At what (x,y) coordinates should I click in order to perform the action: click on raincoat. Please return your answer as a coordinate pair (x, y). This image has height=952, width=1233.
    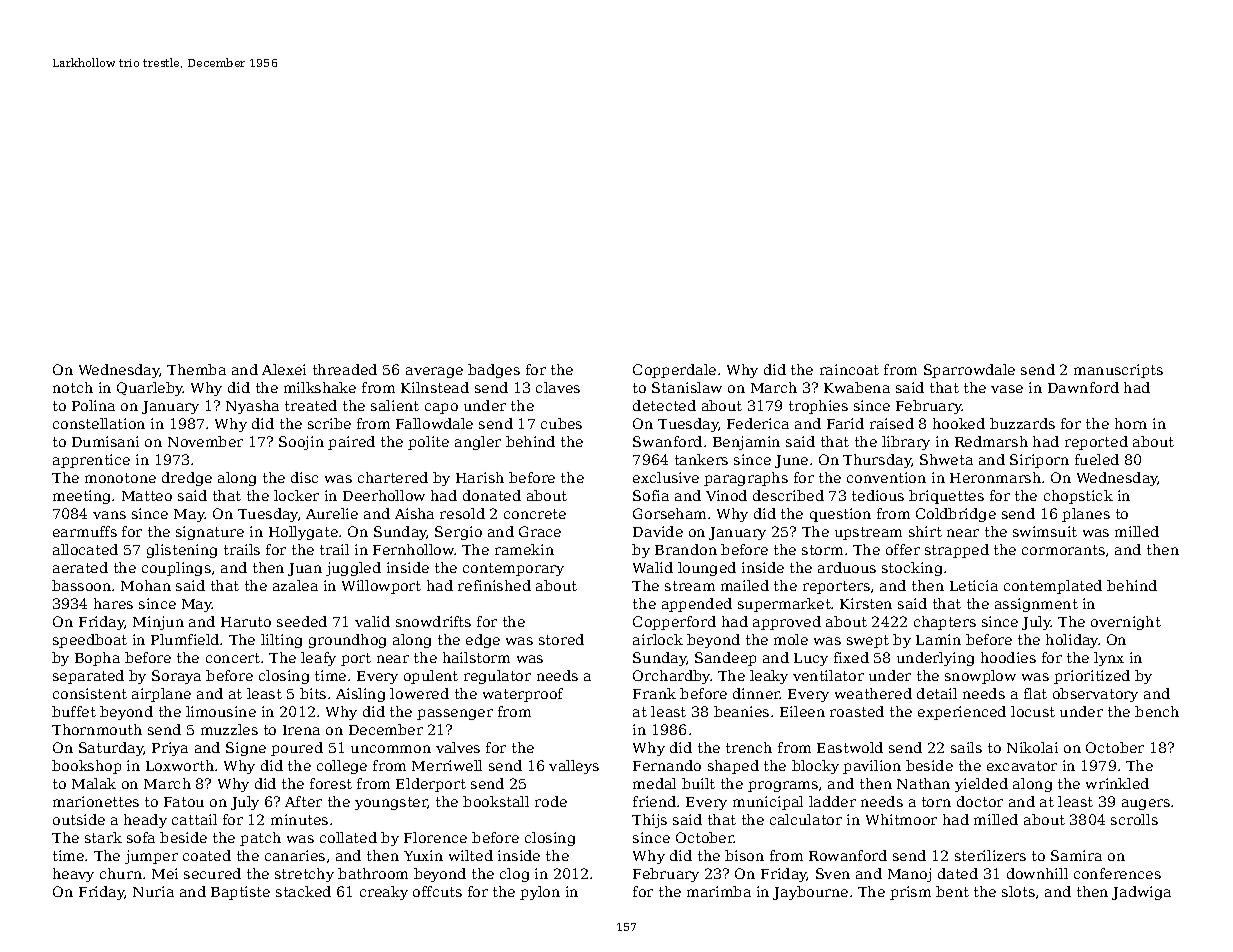
    Looking at the image, I should click on (849, 369).
